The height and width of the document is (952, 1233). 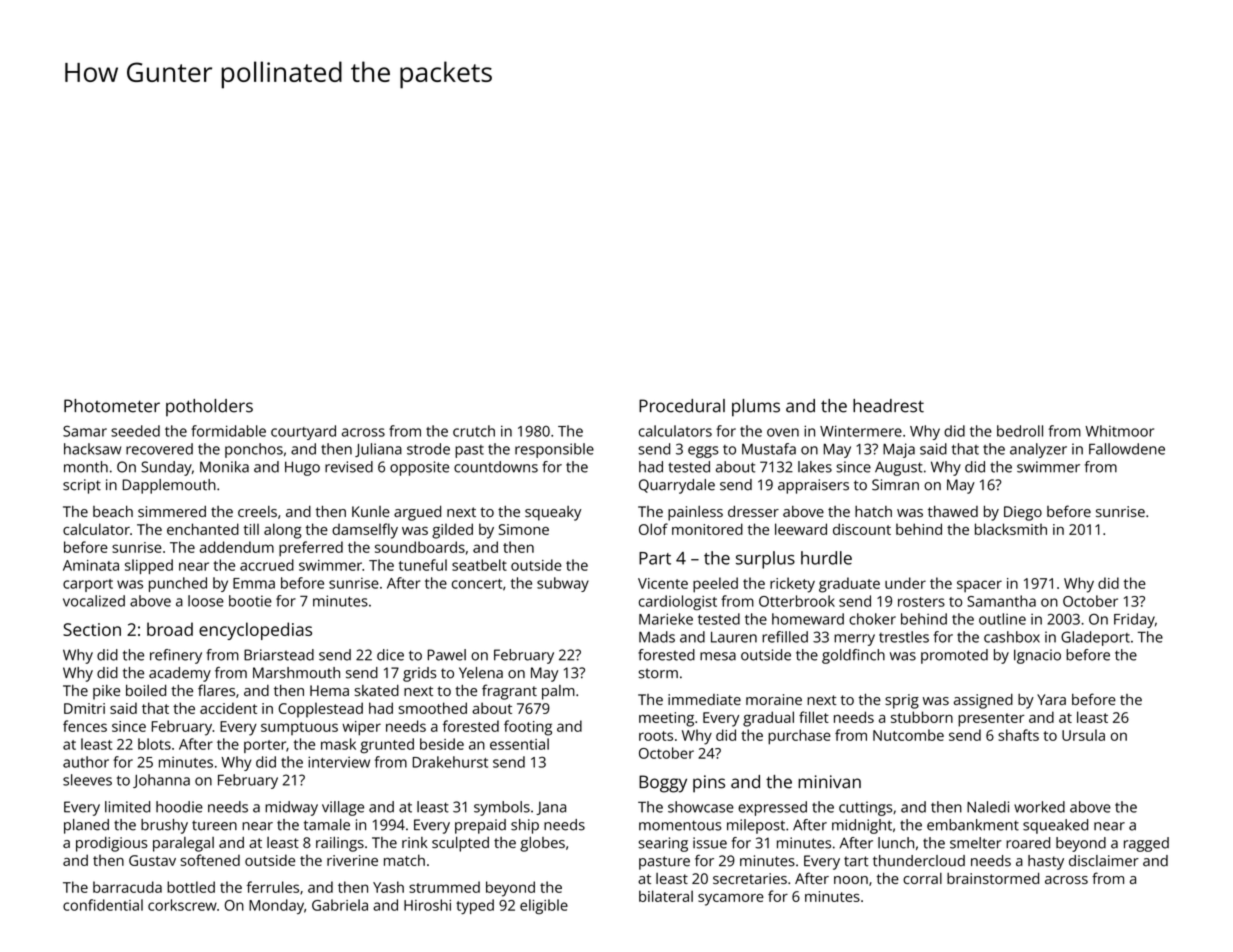 I want to click on headrest, so click(x=888, y=406).
